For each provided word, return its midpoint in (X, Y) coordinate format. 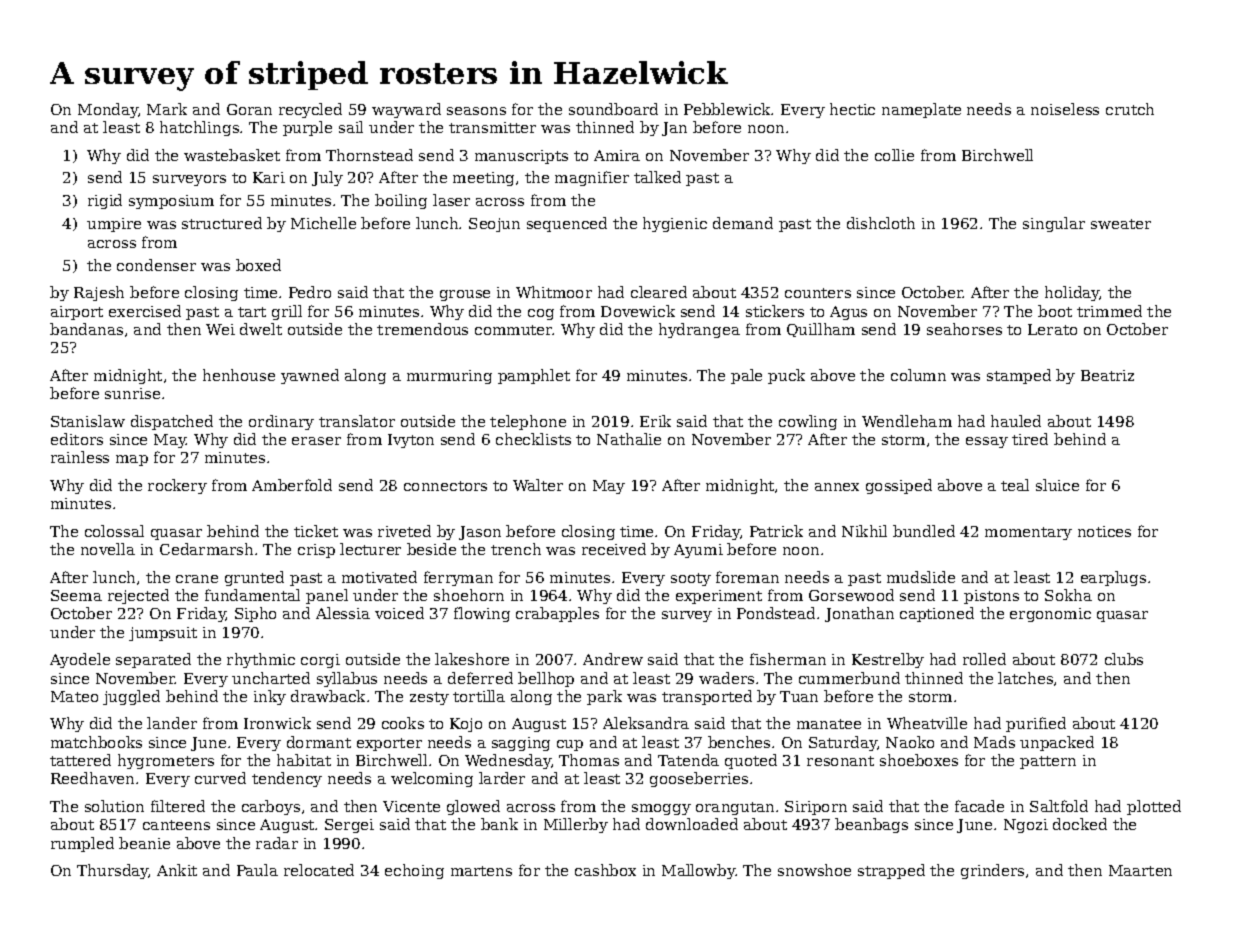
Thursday (113, 871)
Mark (167, 109)
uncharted (271, 678)
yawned (310, 376)
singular (1054, 224)
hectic (852, 109)
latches (1025, 678)
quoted (751, 761)
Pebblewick (728, 109)
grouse (465, 295)
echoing (414, 871)
